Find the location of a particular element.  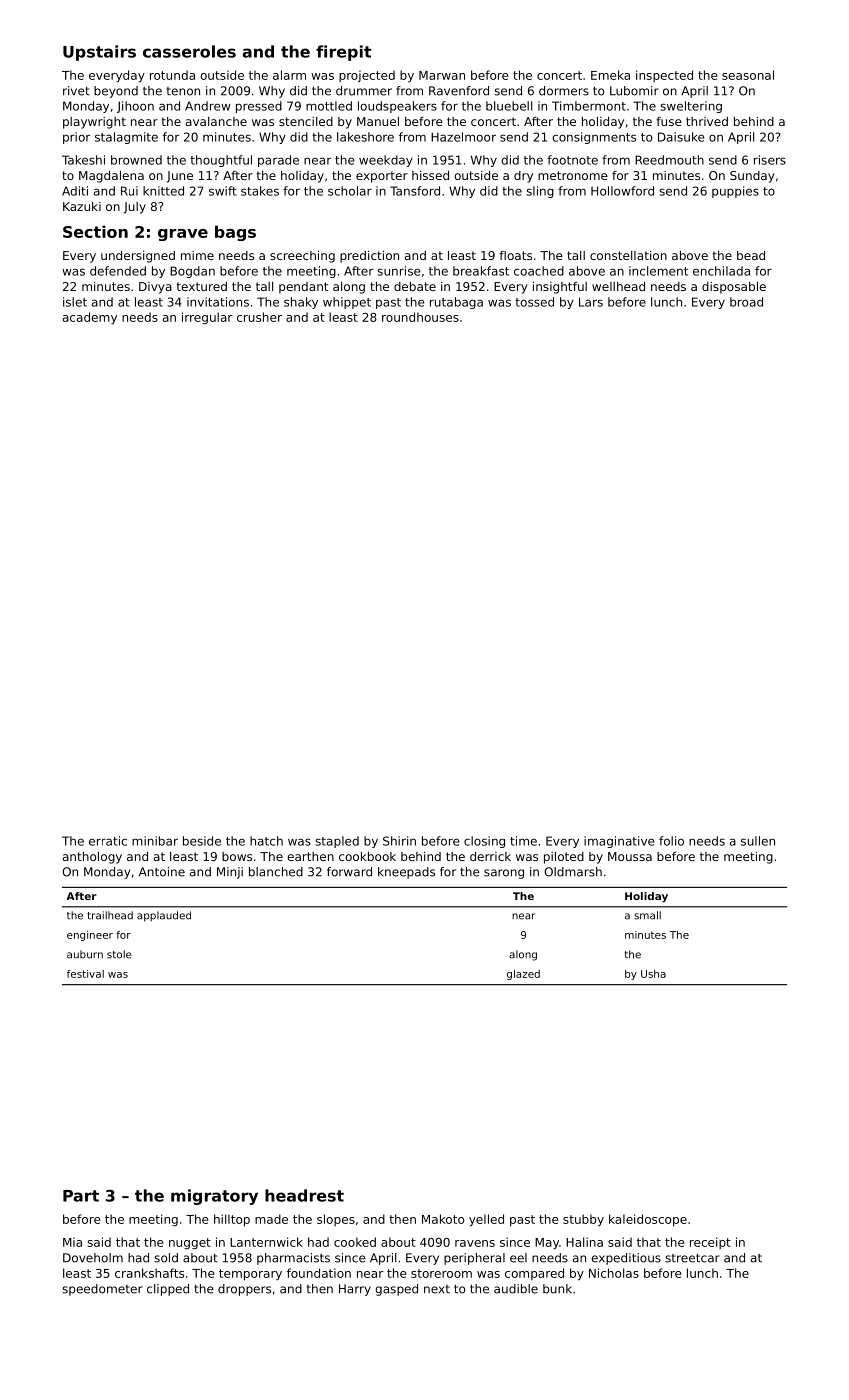

roundhouses is located at coordinates (420, 317).
